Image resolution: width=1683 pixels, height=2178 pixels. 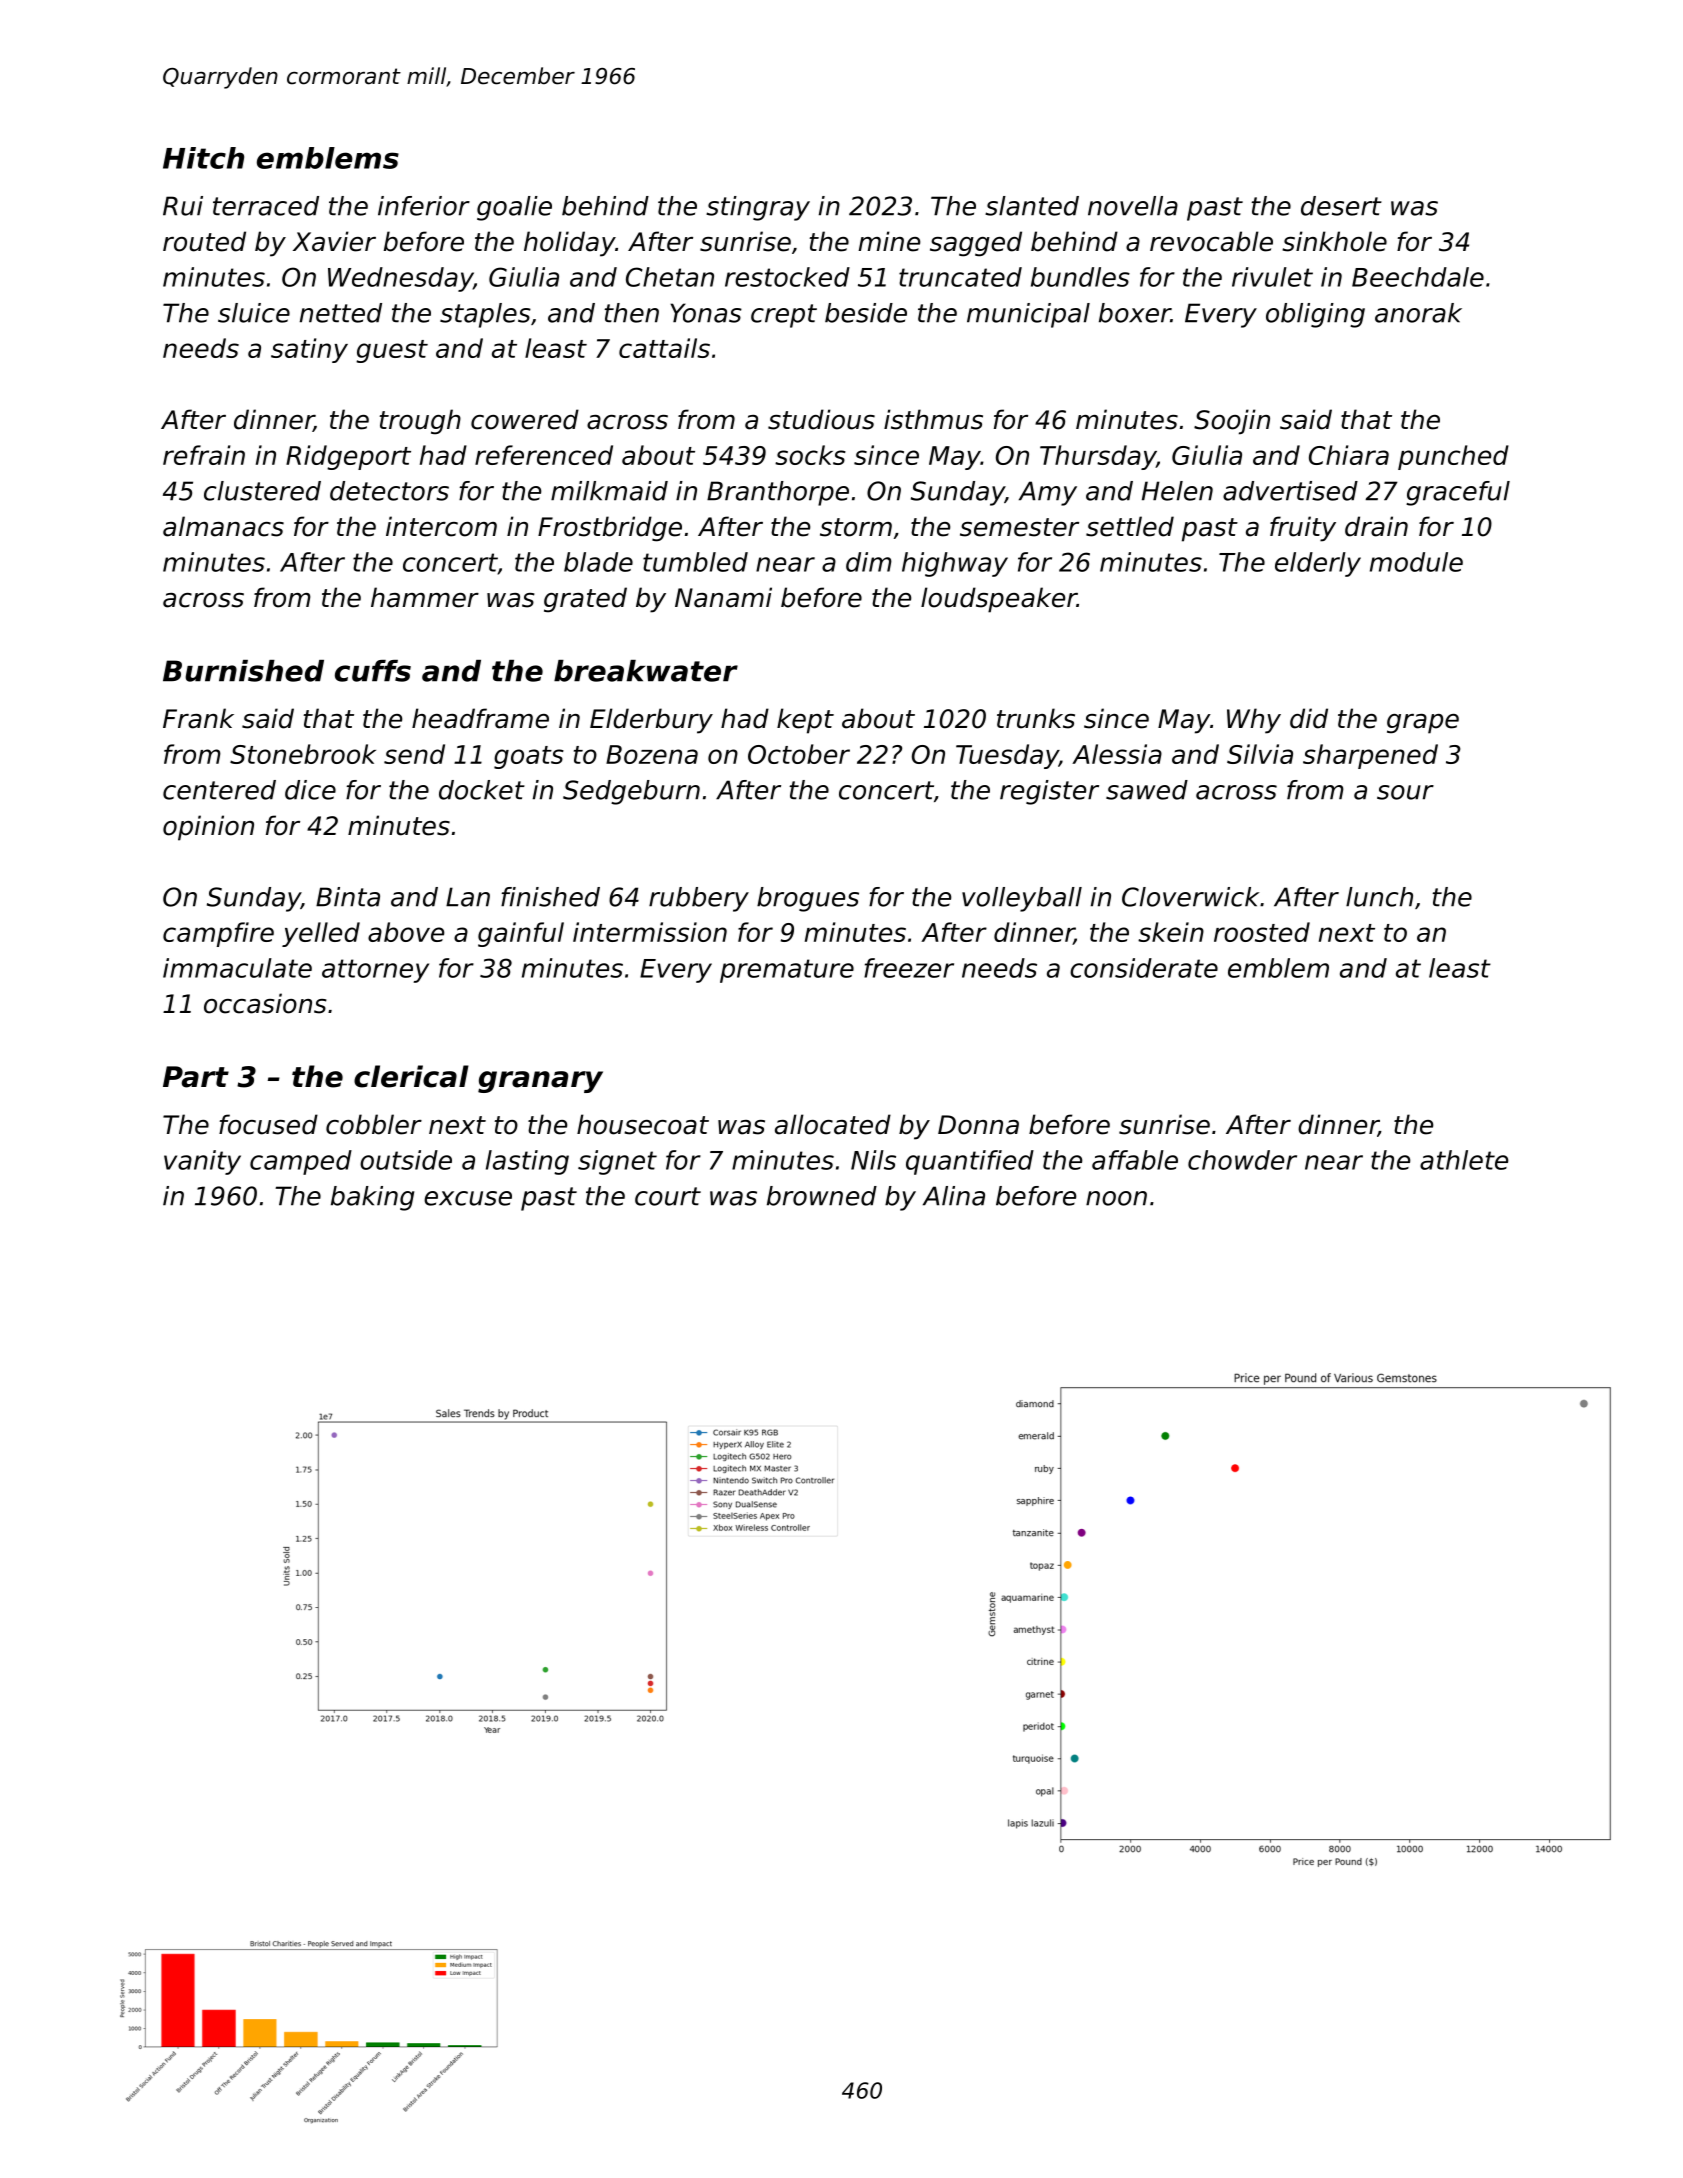 What do you see at coordinates (1341, 206) in the page?
I see `desert` at bounding box center [1341, 206].
